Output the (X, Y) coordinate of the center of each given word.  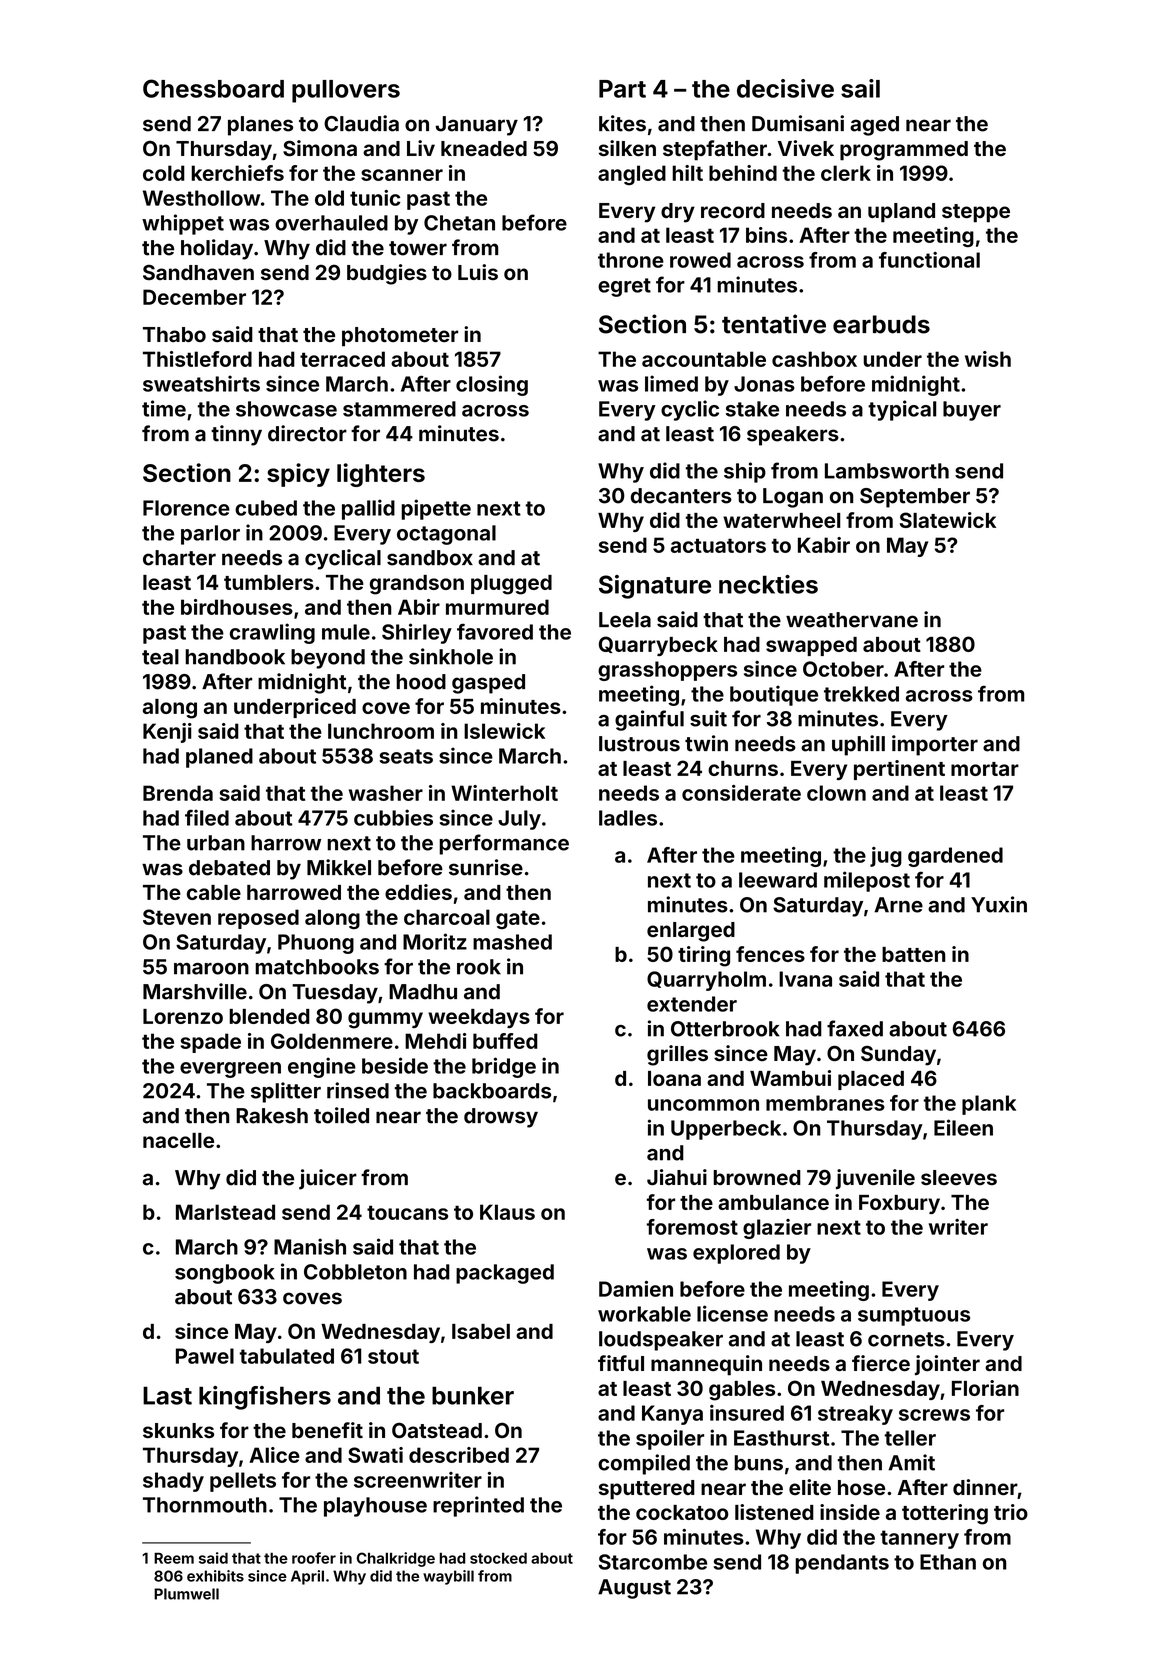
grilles (677, 1055)
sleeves (959, 1177)
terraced (342, 359)
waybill (448, 1577)
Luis (478, 272)
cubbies (393, 817)
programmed (904, 151)
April (307, 1577)
